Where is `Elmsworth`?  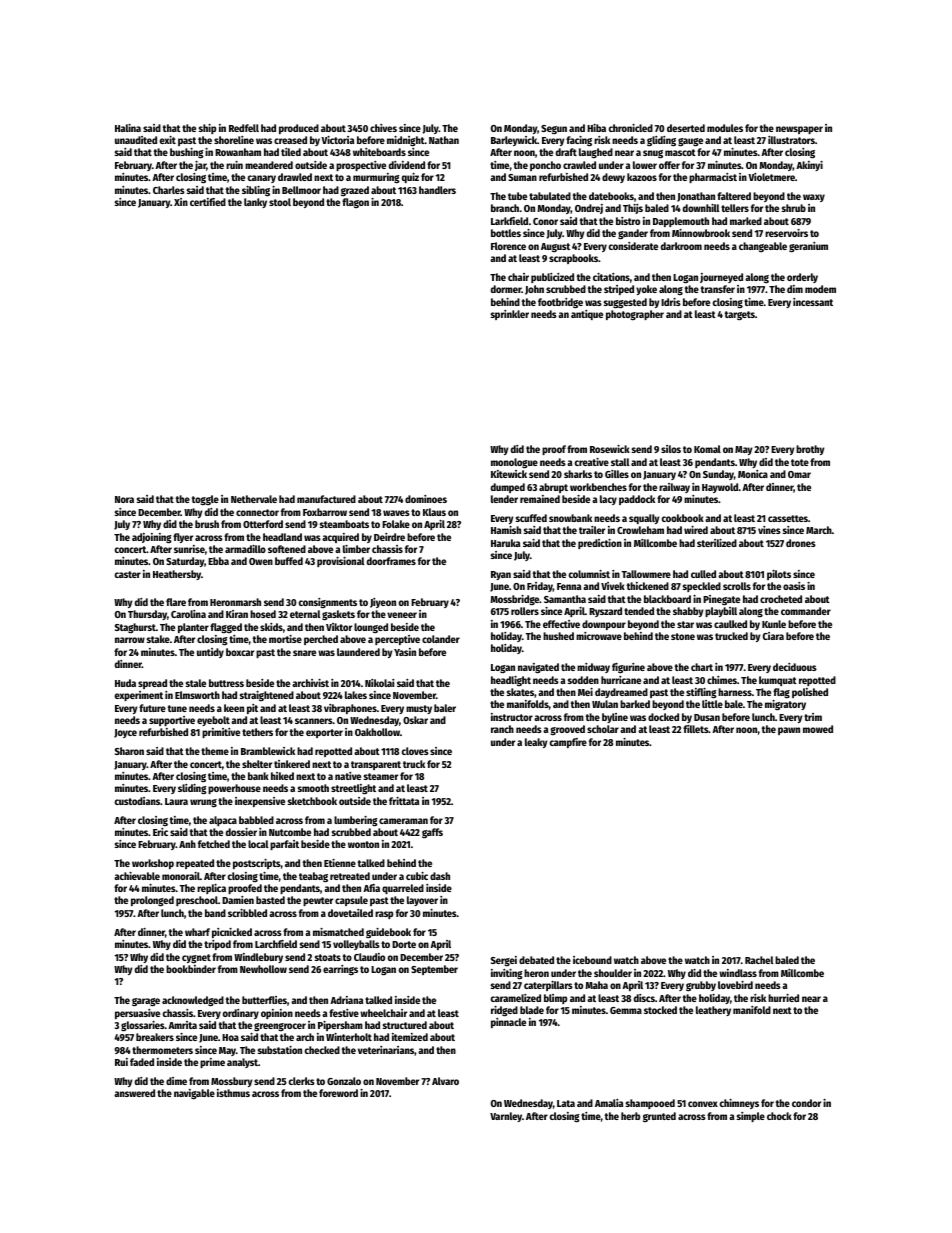 Elmsworth is located at coordinates (197, 695).
